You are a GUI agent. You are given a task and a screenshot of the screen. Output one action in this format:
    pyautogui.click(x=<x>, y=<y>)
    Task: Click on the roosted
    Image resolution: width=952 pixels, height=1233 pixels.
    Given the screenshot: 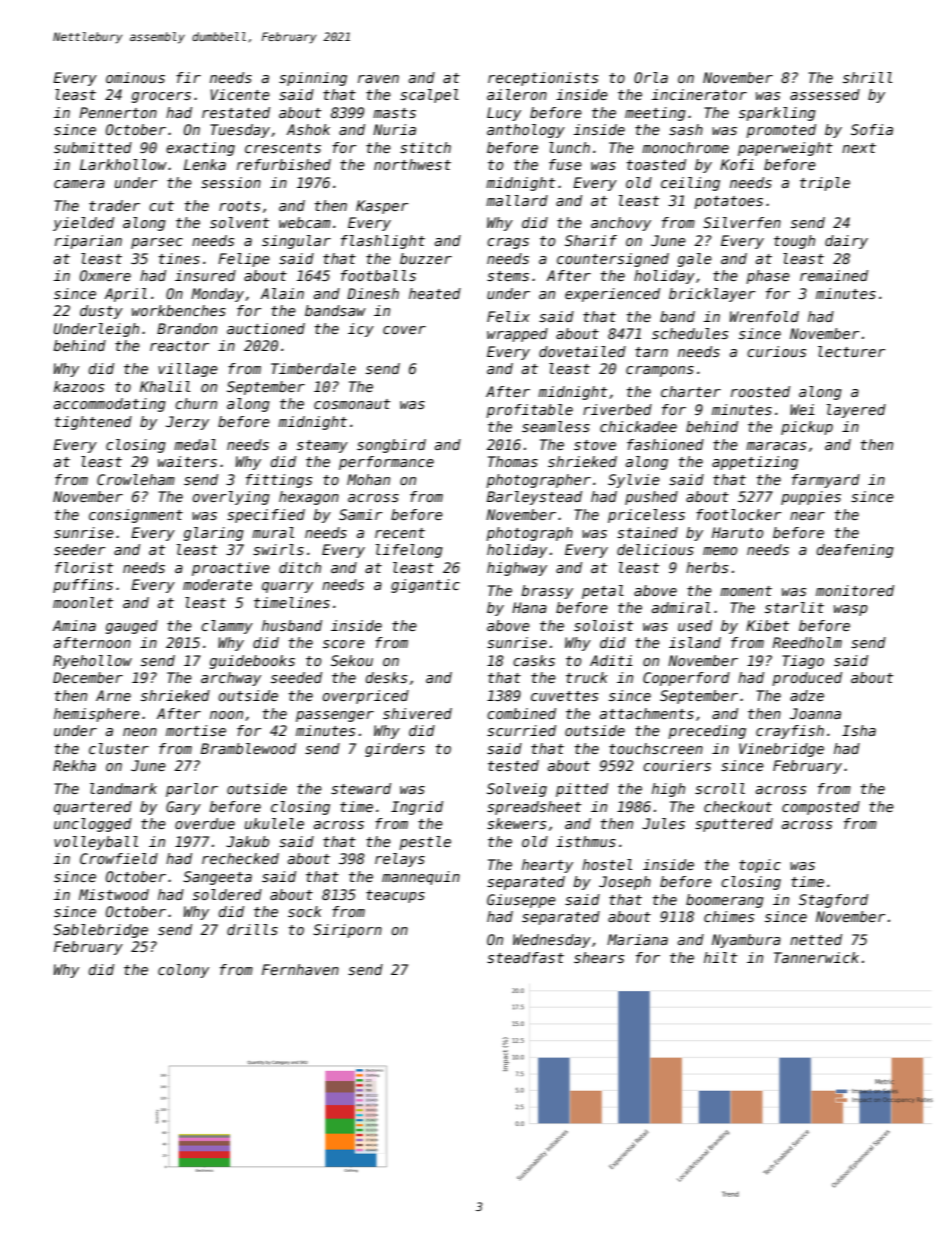 What is the action you would take?
    pyautogui.click(x=760, y=391)
